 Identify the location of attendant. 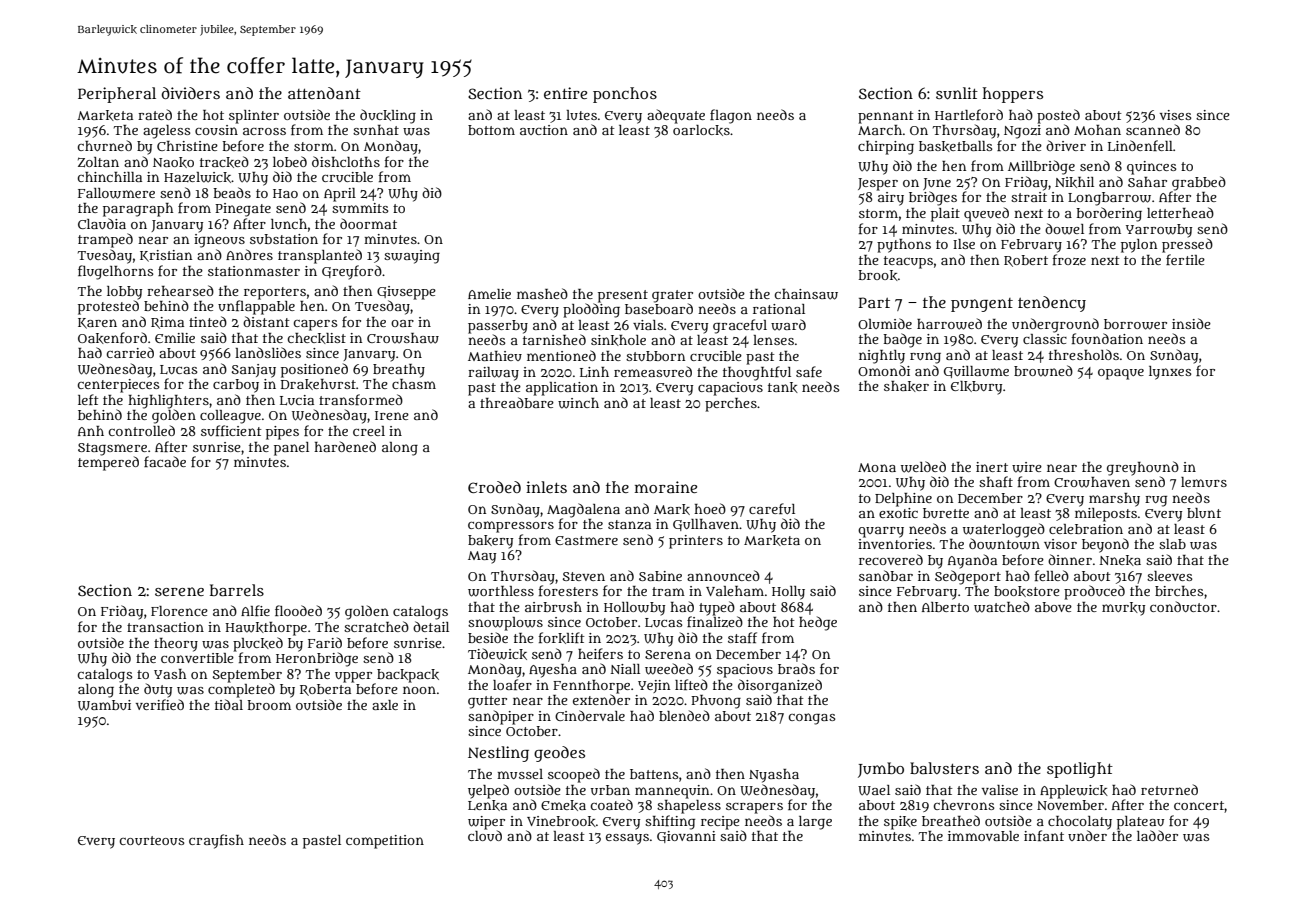
(324, 93).
